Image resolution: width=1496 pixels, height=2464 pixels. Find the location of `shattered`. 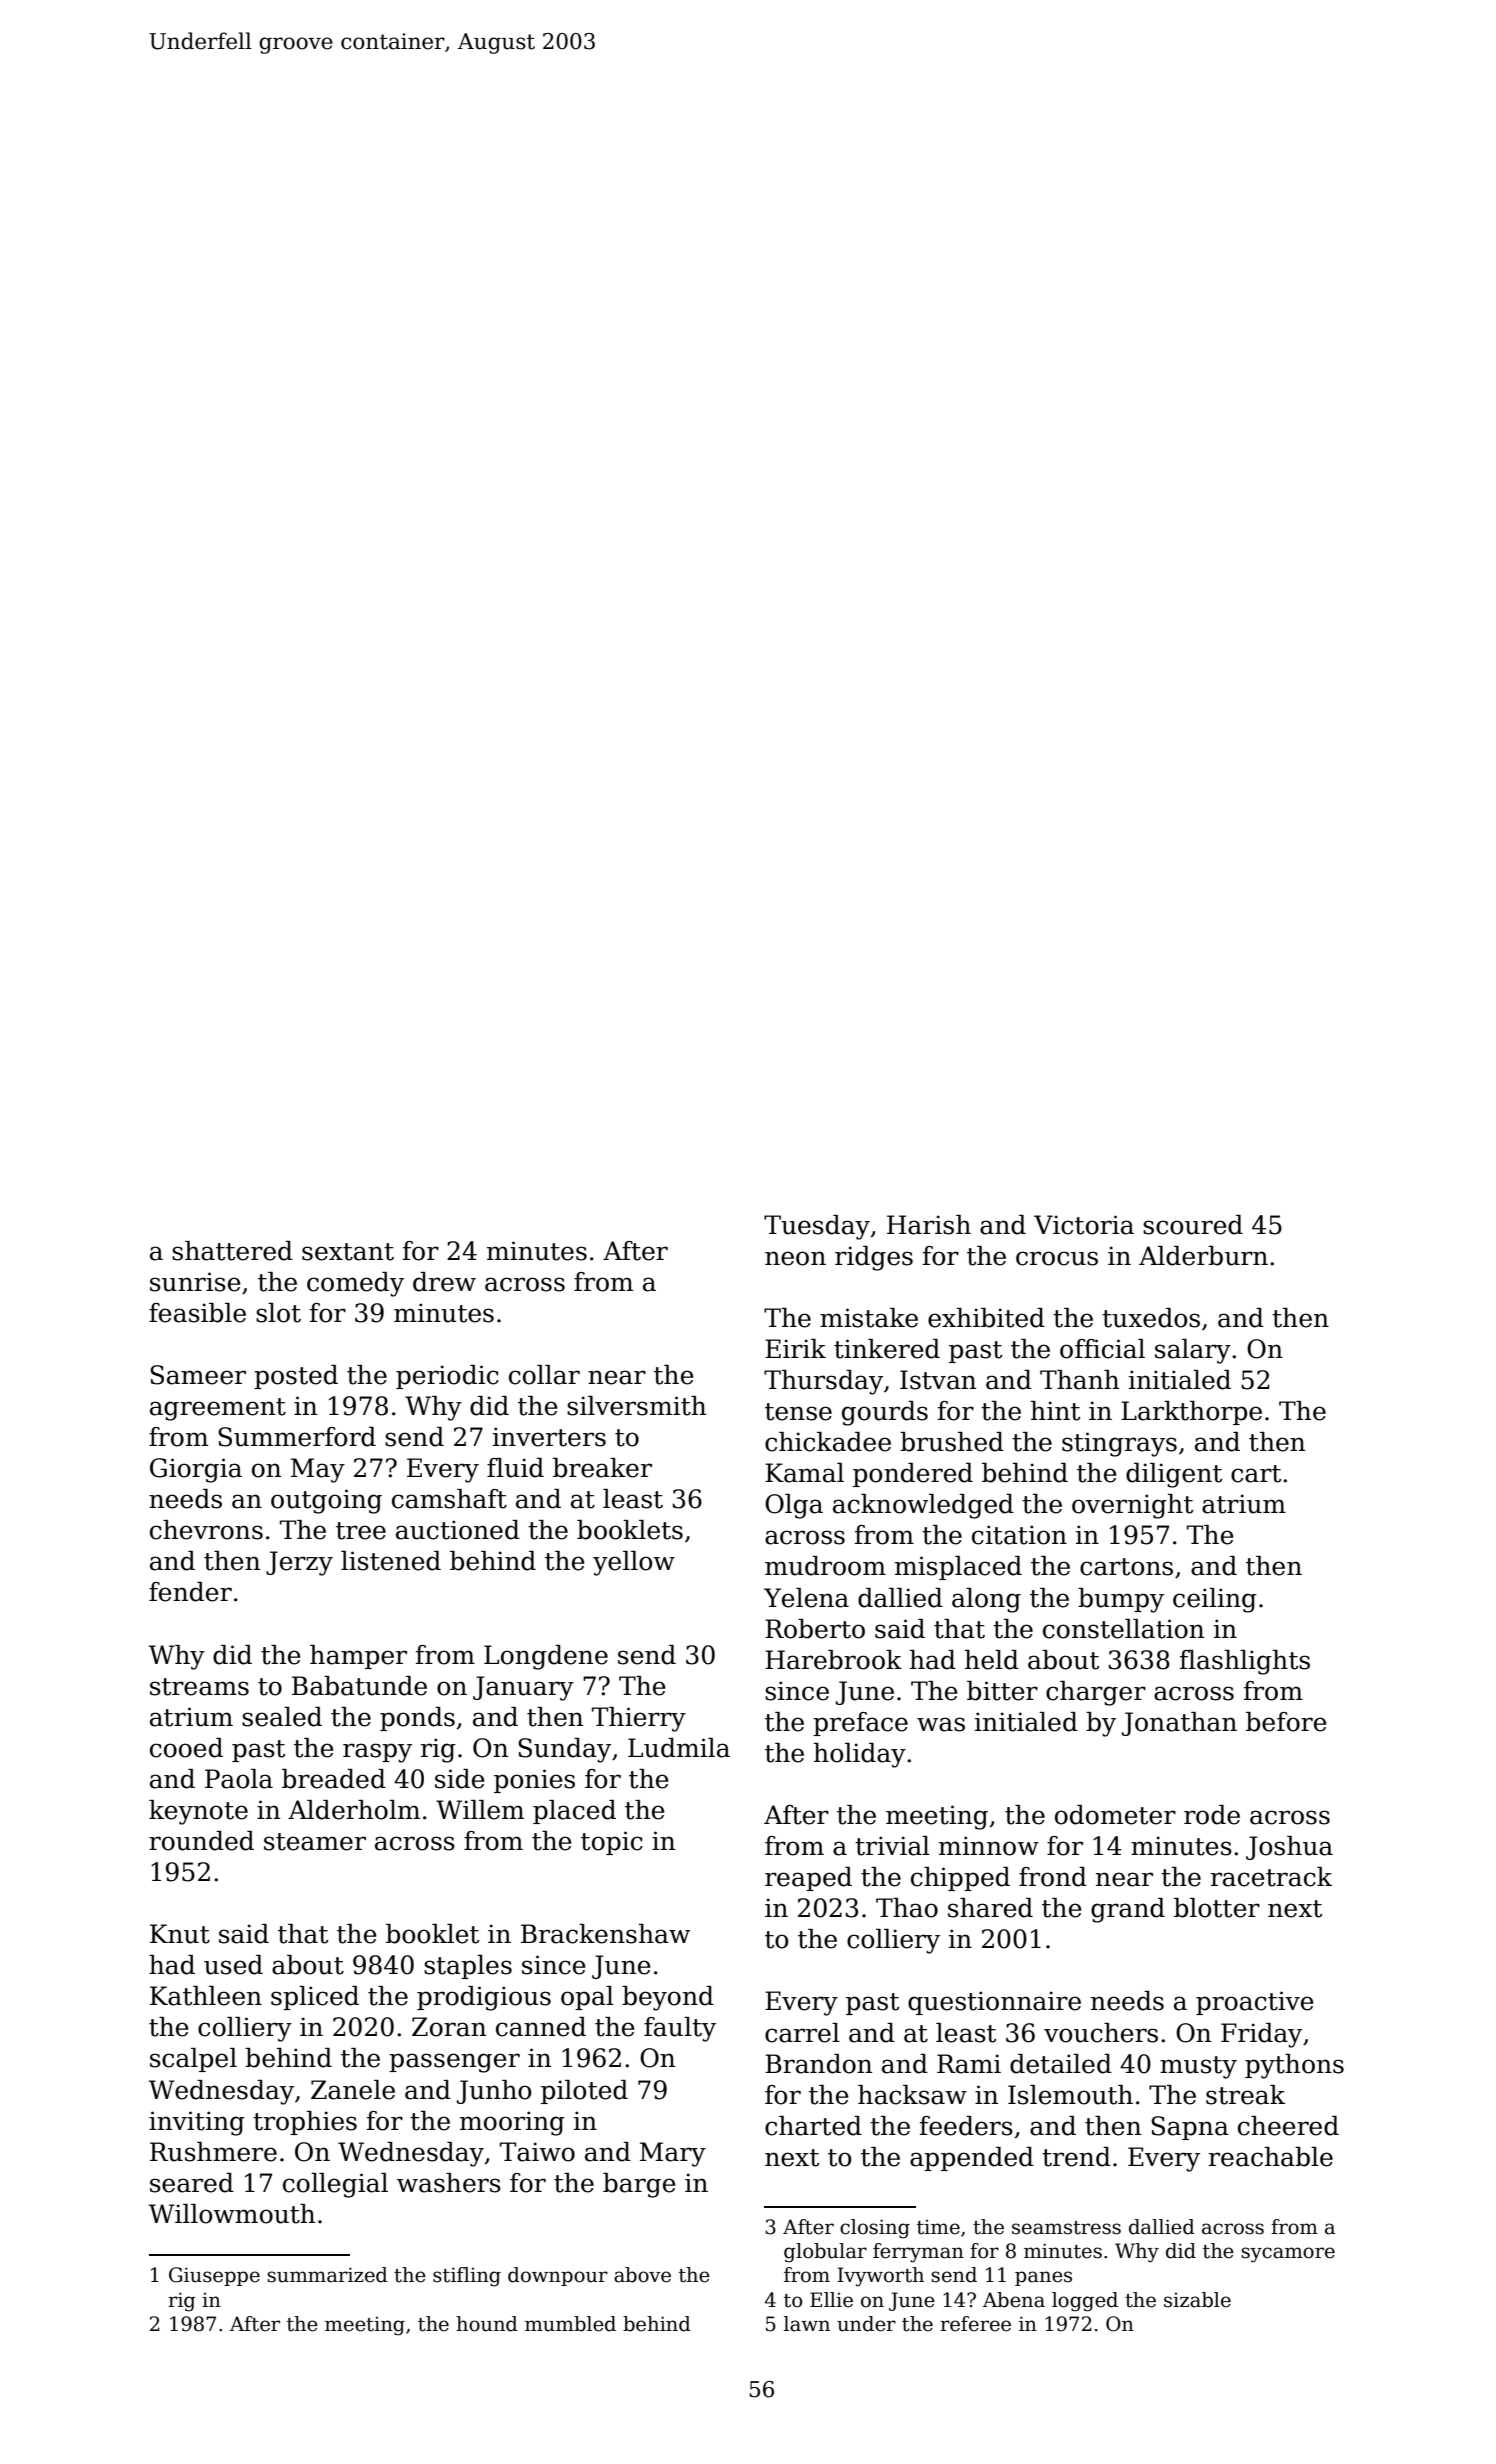

shattered is located at coordinates (232, 1251).
